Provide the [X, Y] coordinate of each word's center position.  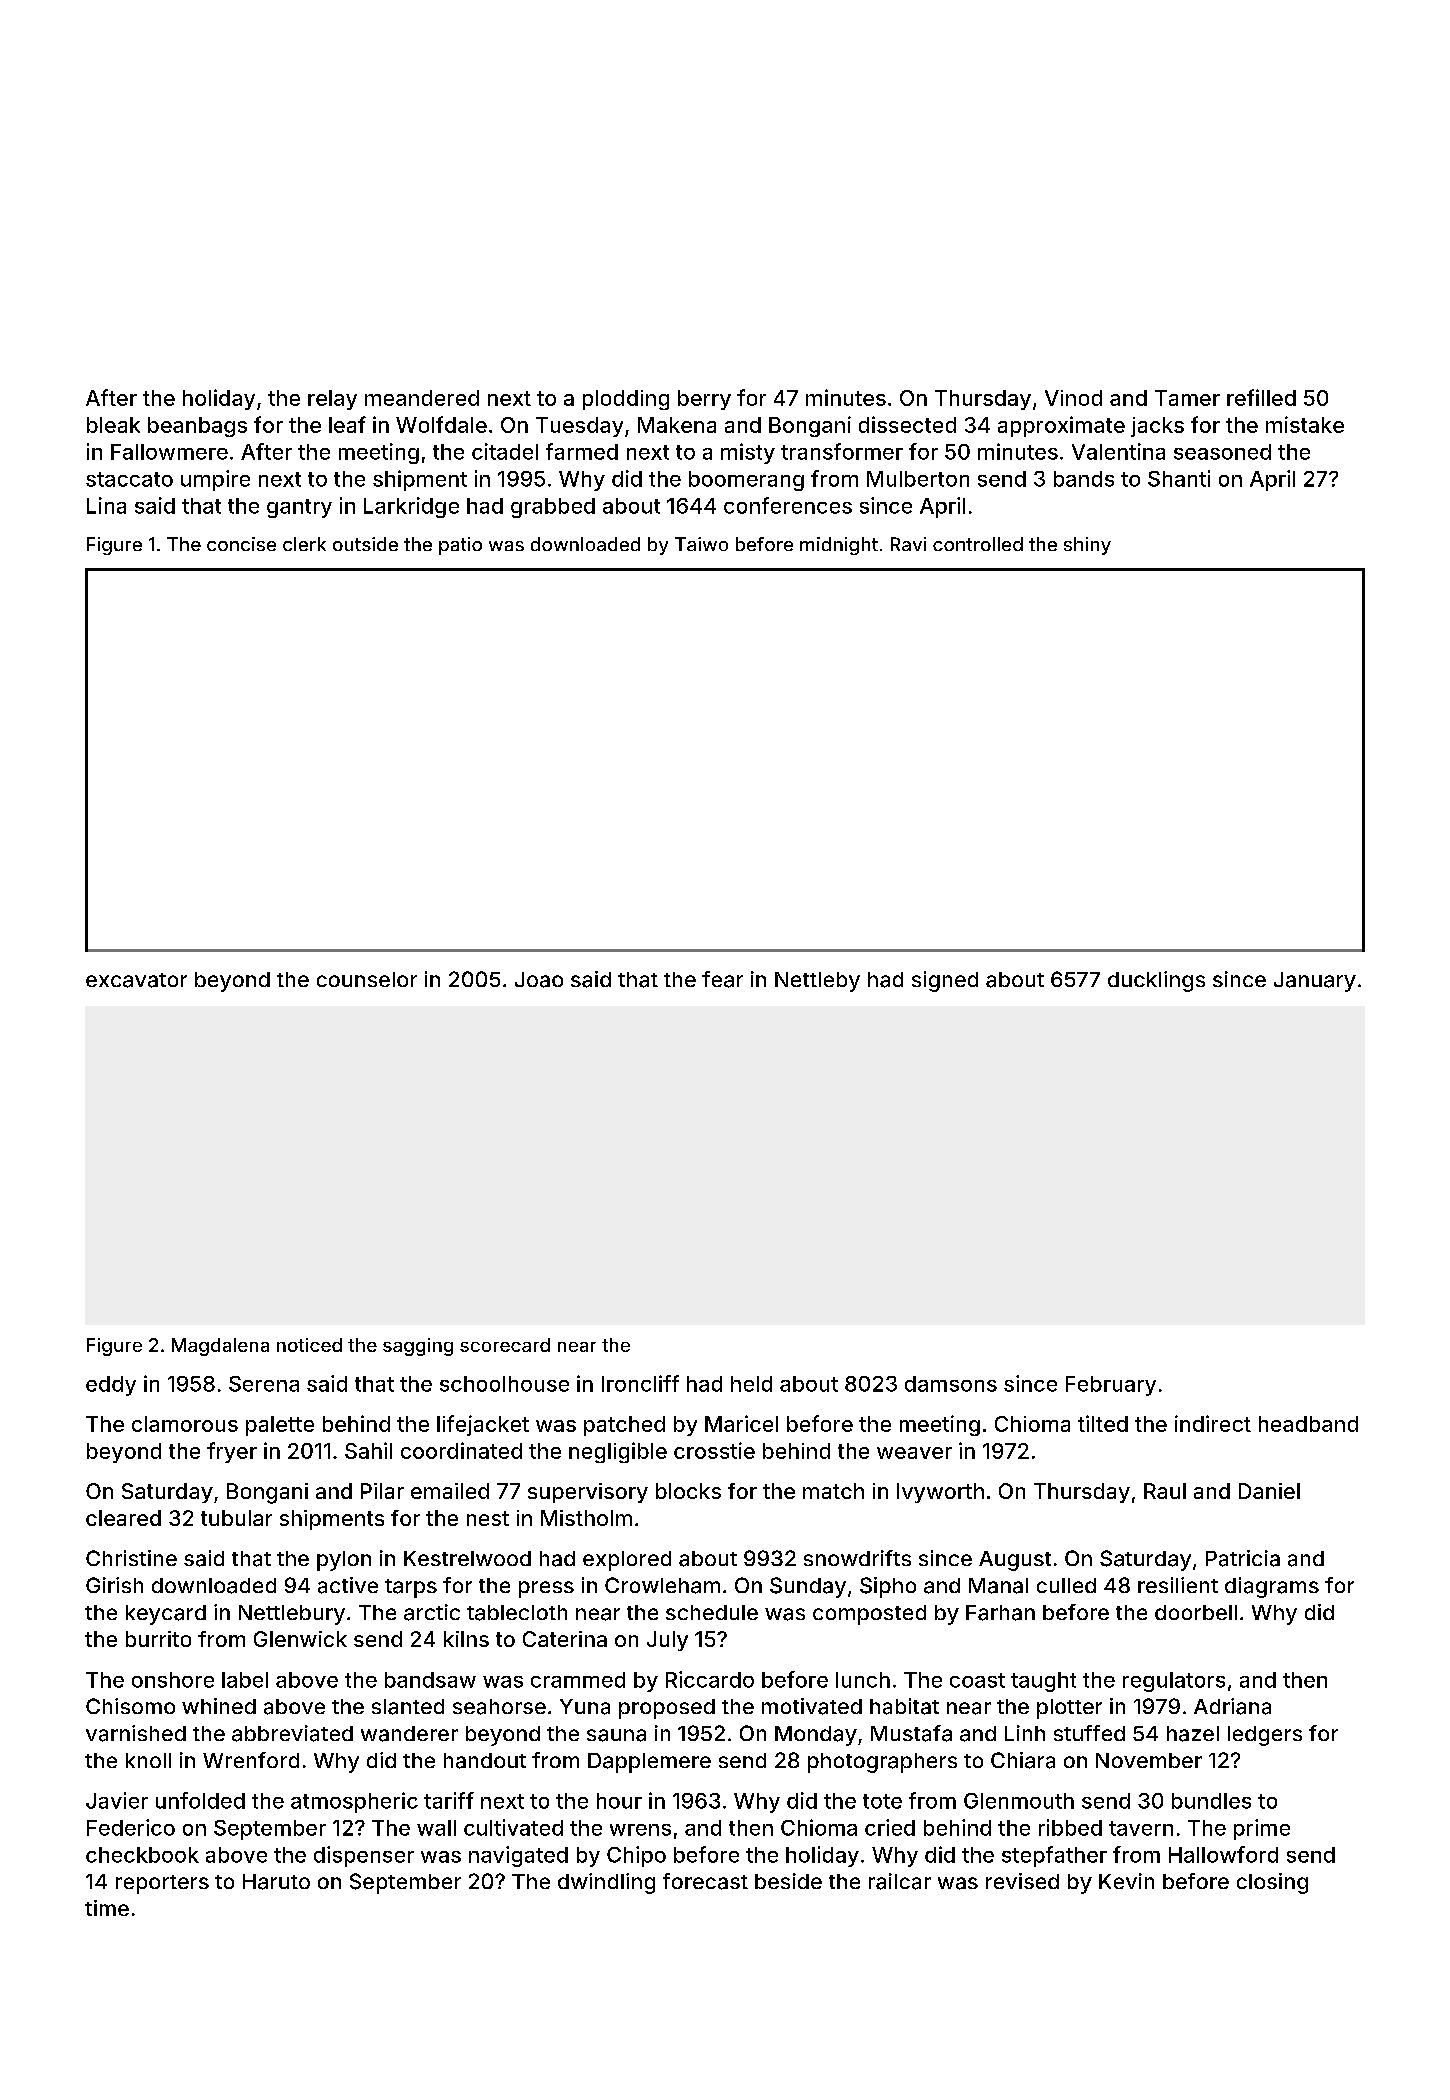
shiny [1087, 546]
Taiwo [701, 544]
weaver [914, 1453]
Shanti [1179, 478]
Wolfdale [441, 424]
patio [460, 546]
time [107, 1908]
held [751, 1384]
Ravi [908, 544]
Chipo [636, 1856]
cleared [123, 1518]
